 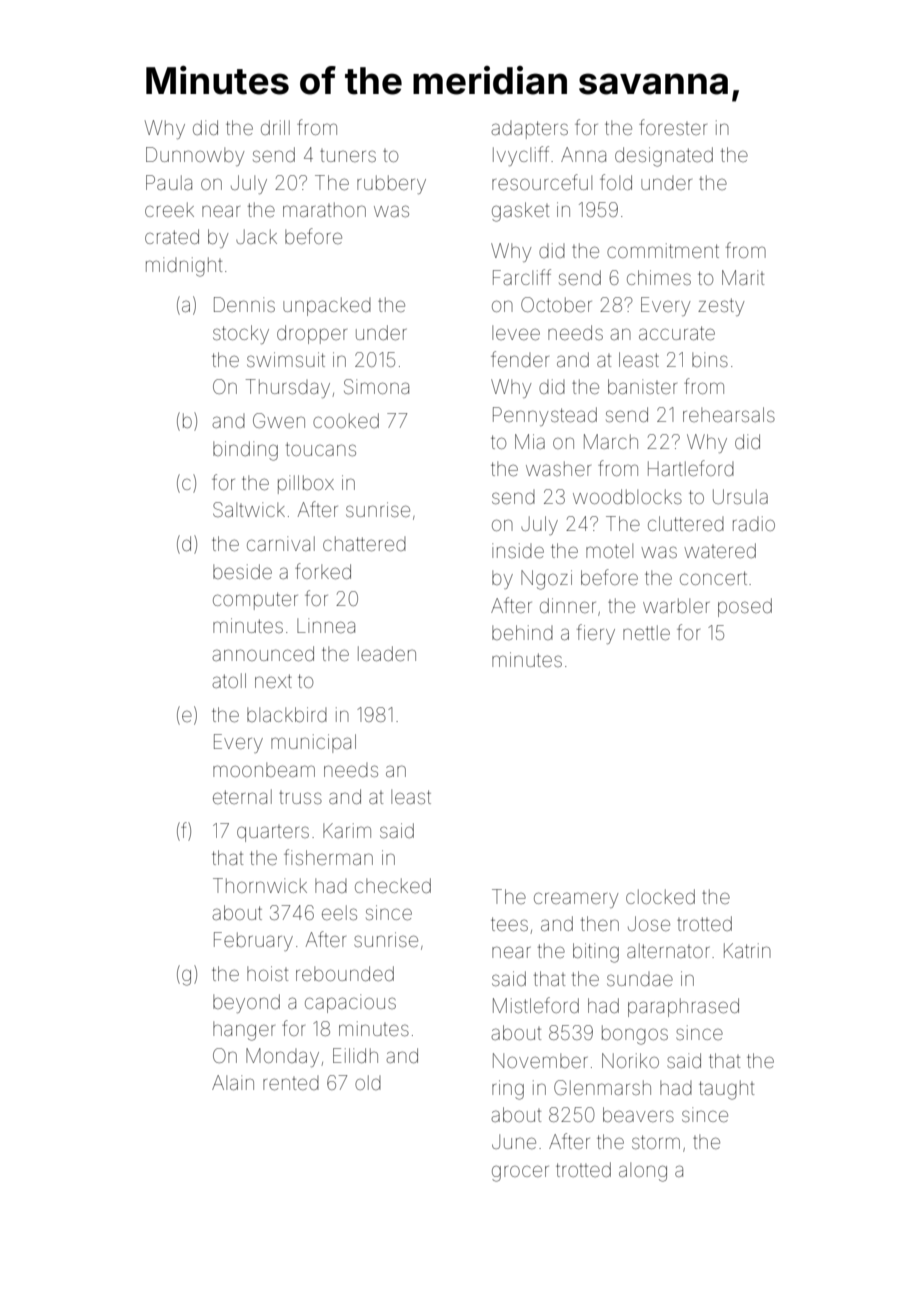 I want to click on Alain, so click(x=233, y=1082).
